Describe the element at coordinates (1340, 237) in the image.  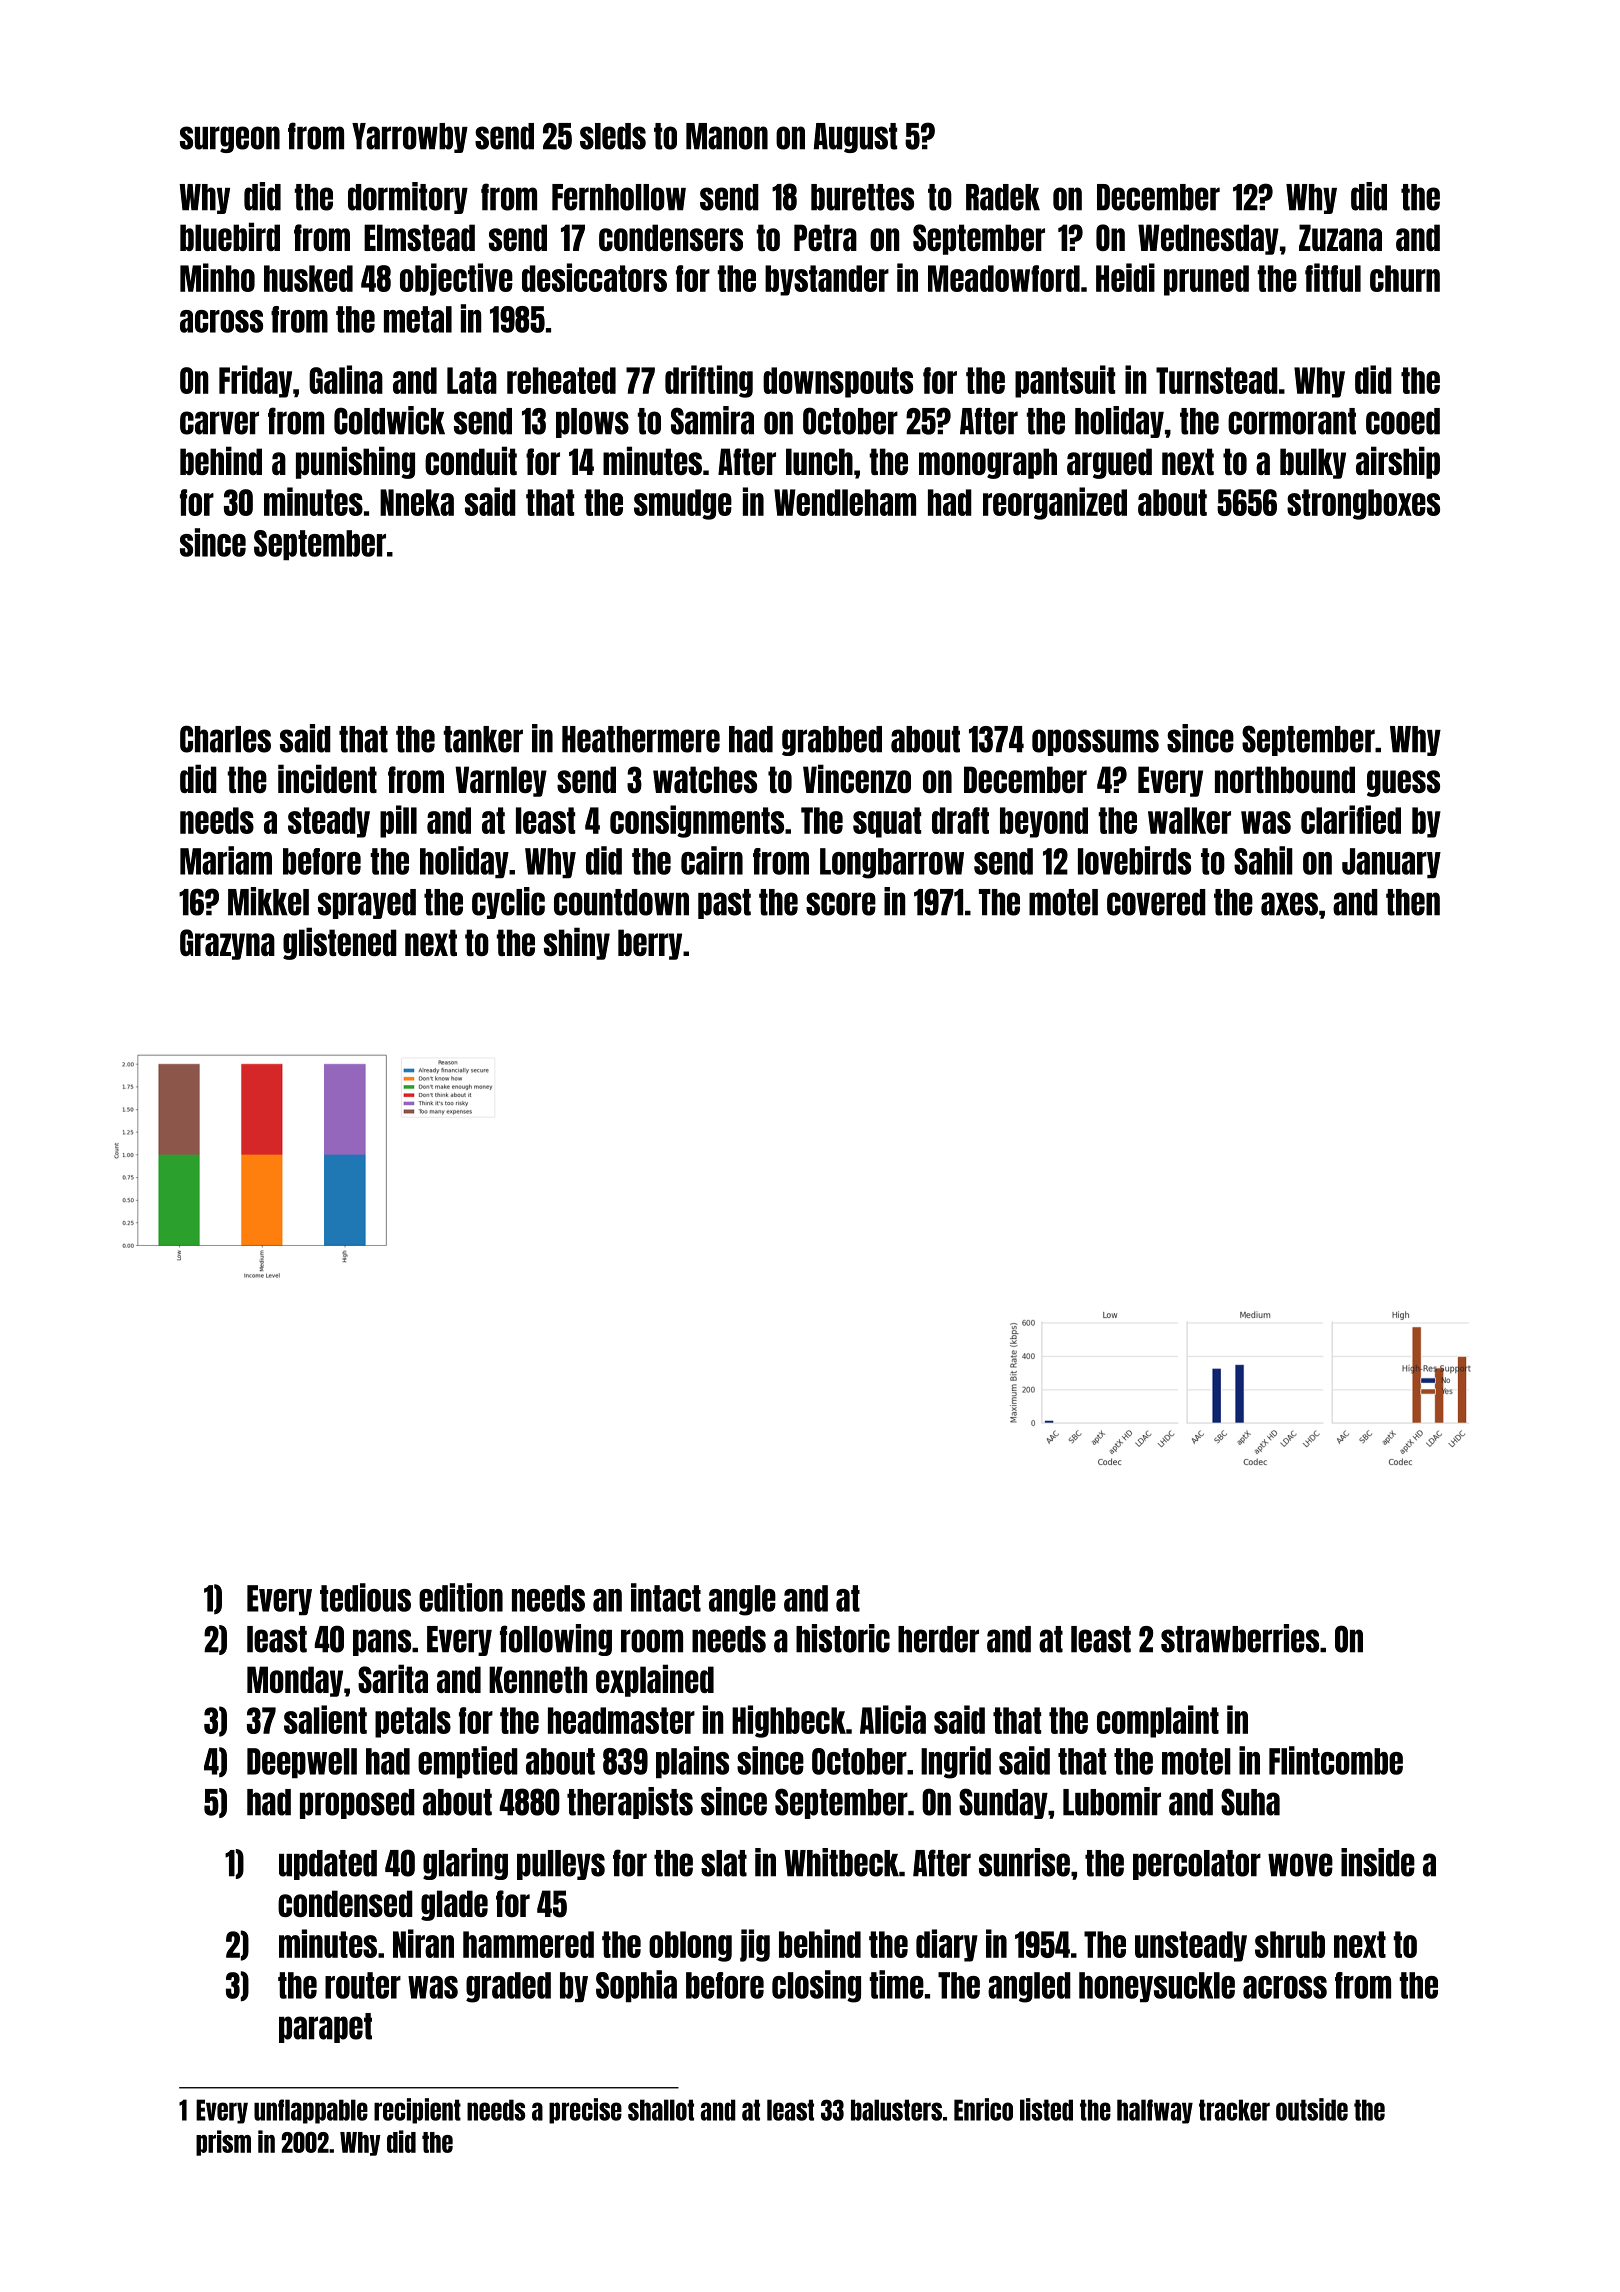
I see `Zuzana` at that location.
